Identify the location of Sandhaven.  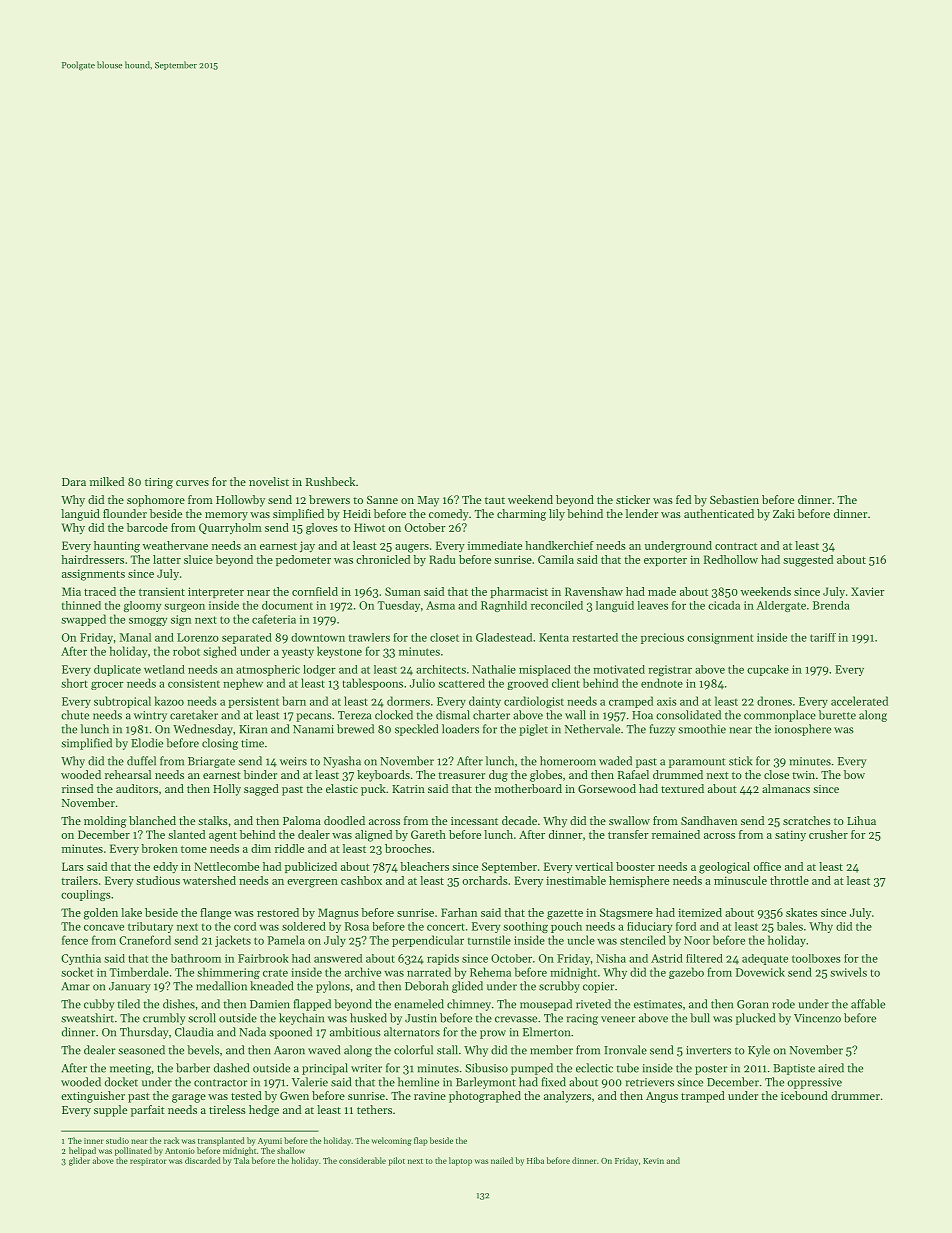
(709, 820).
